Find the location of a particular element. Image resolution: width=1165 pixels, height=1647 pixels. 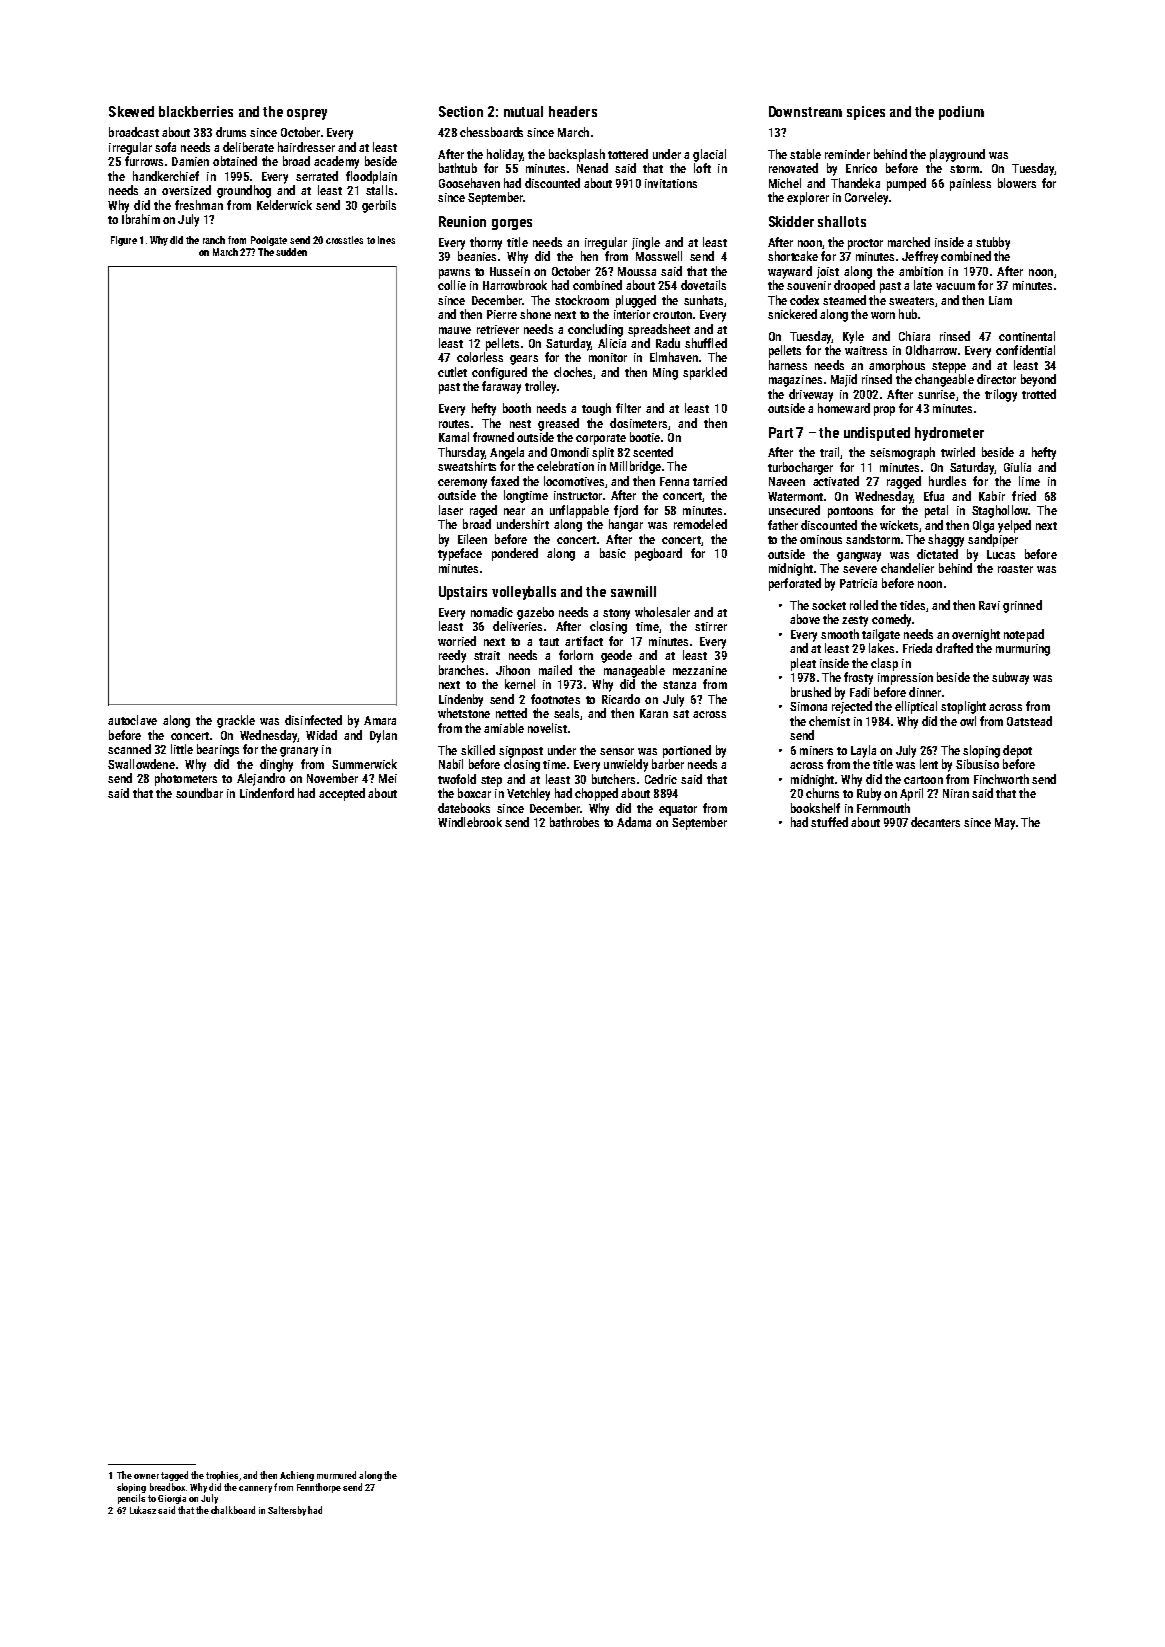

autoclave is located at coordinates (132, 720).
